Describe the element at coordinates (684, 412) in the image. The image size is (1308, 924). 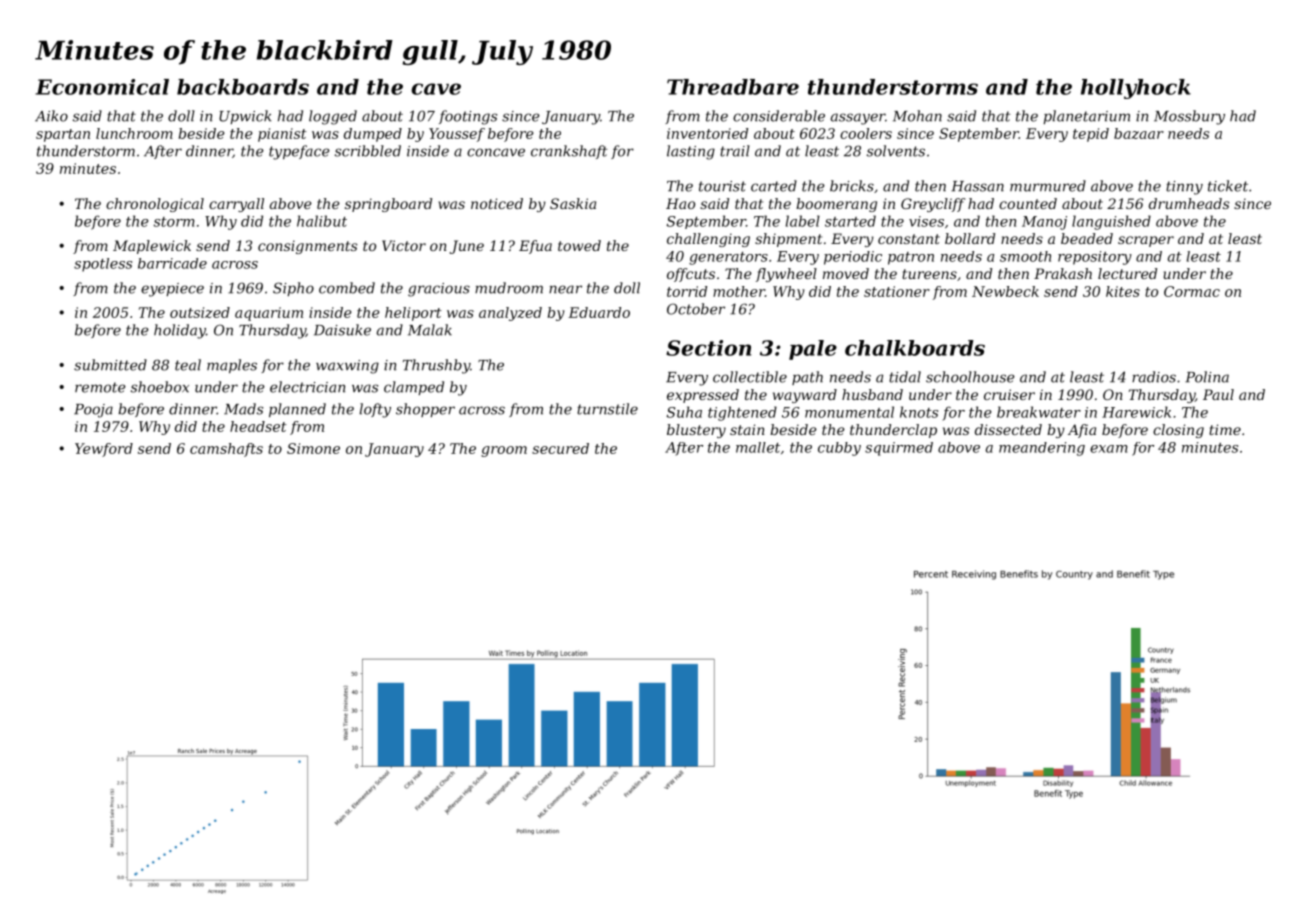
I see `Suha` at that location.
